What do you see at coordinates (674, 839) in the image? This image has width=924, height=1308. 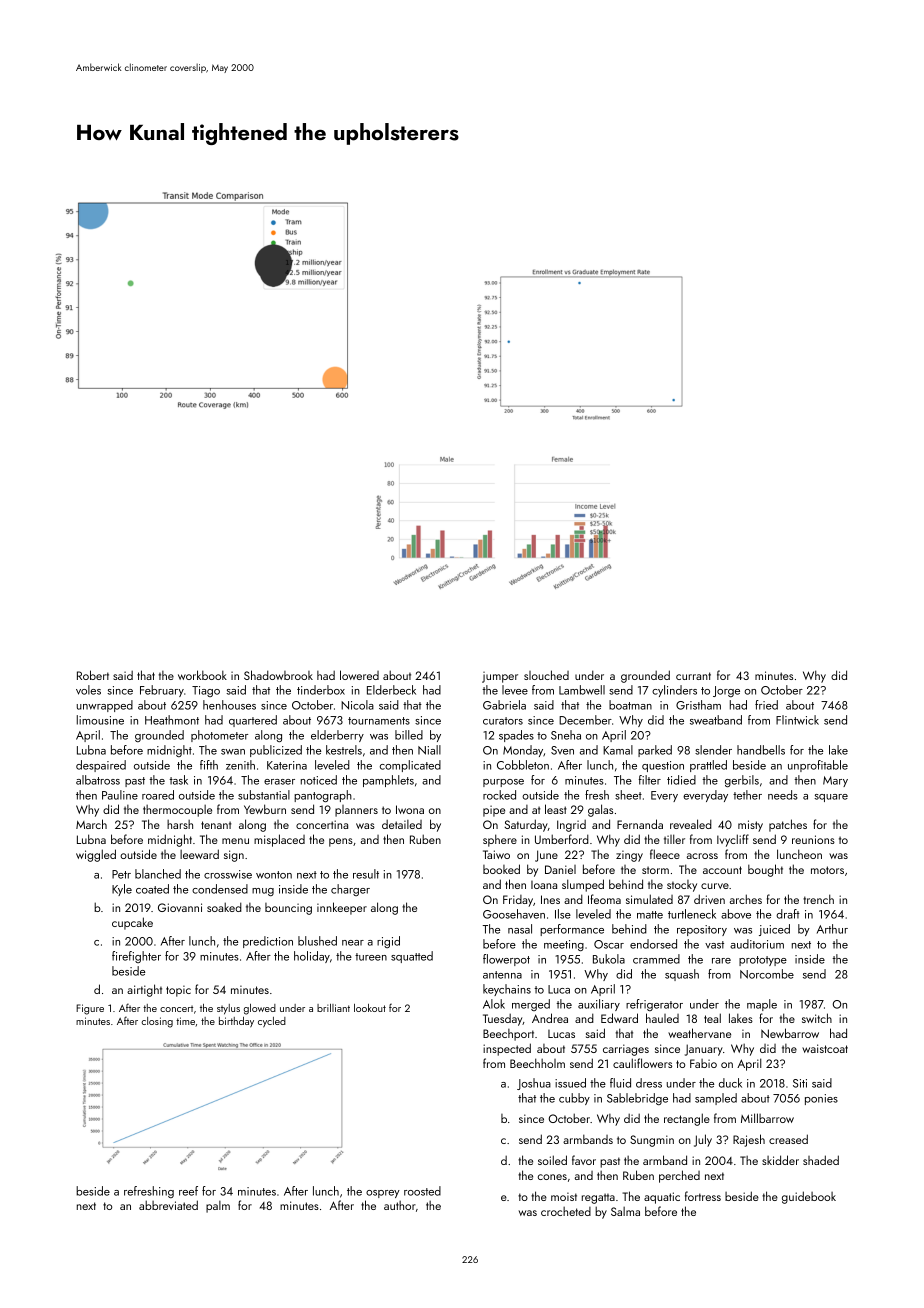 I see `tiller` at bounding box center [674, 839].
